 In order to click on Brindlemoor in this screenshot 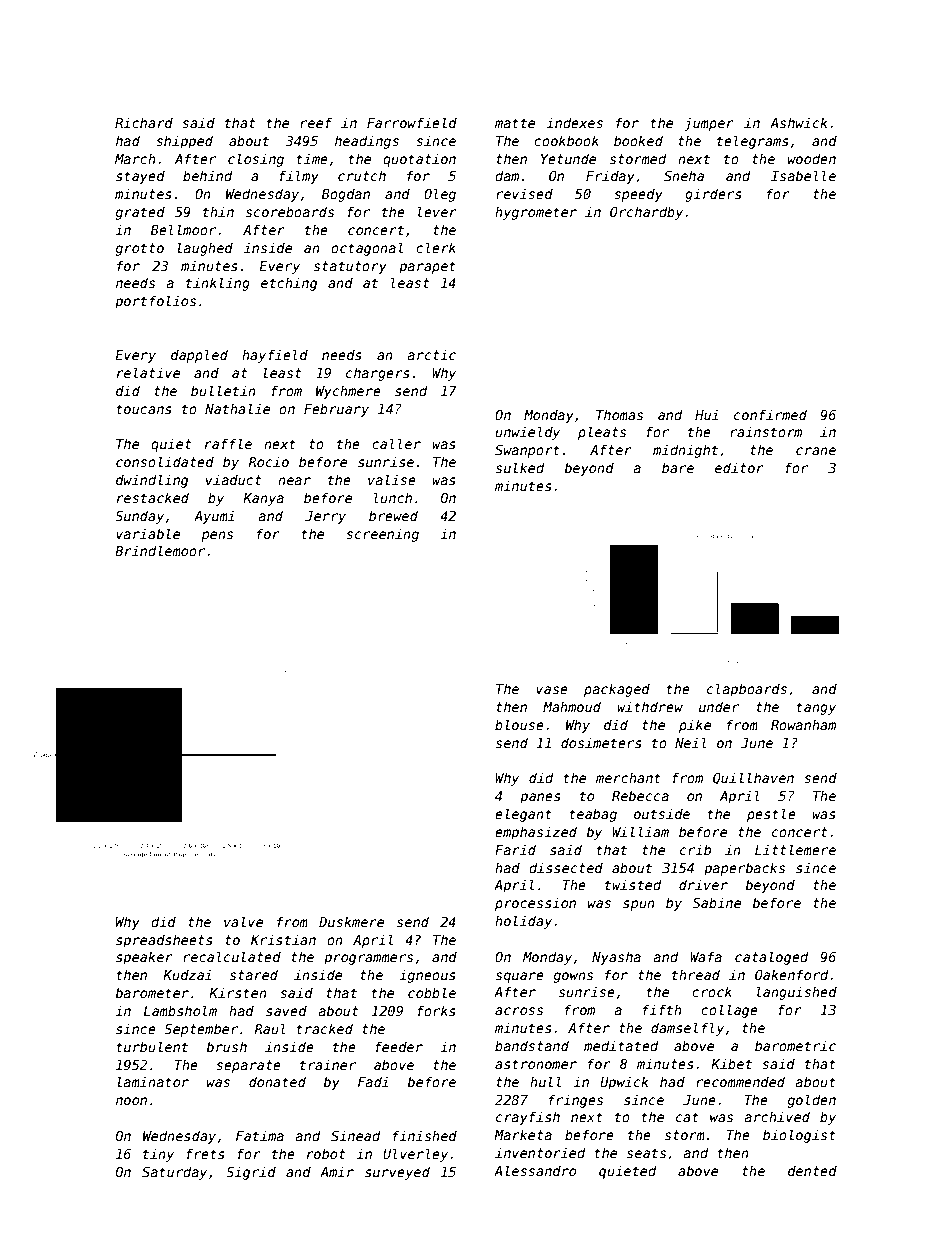, I will do `click(160, 550)`.
